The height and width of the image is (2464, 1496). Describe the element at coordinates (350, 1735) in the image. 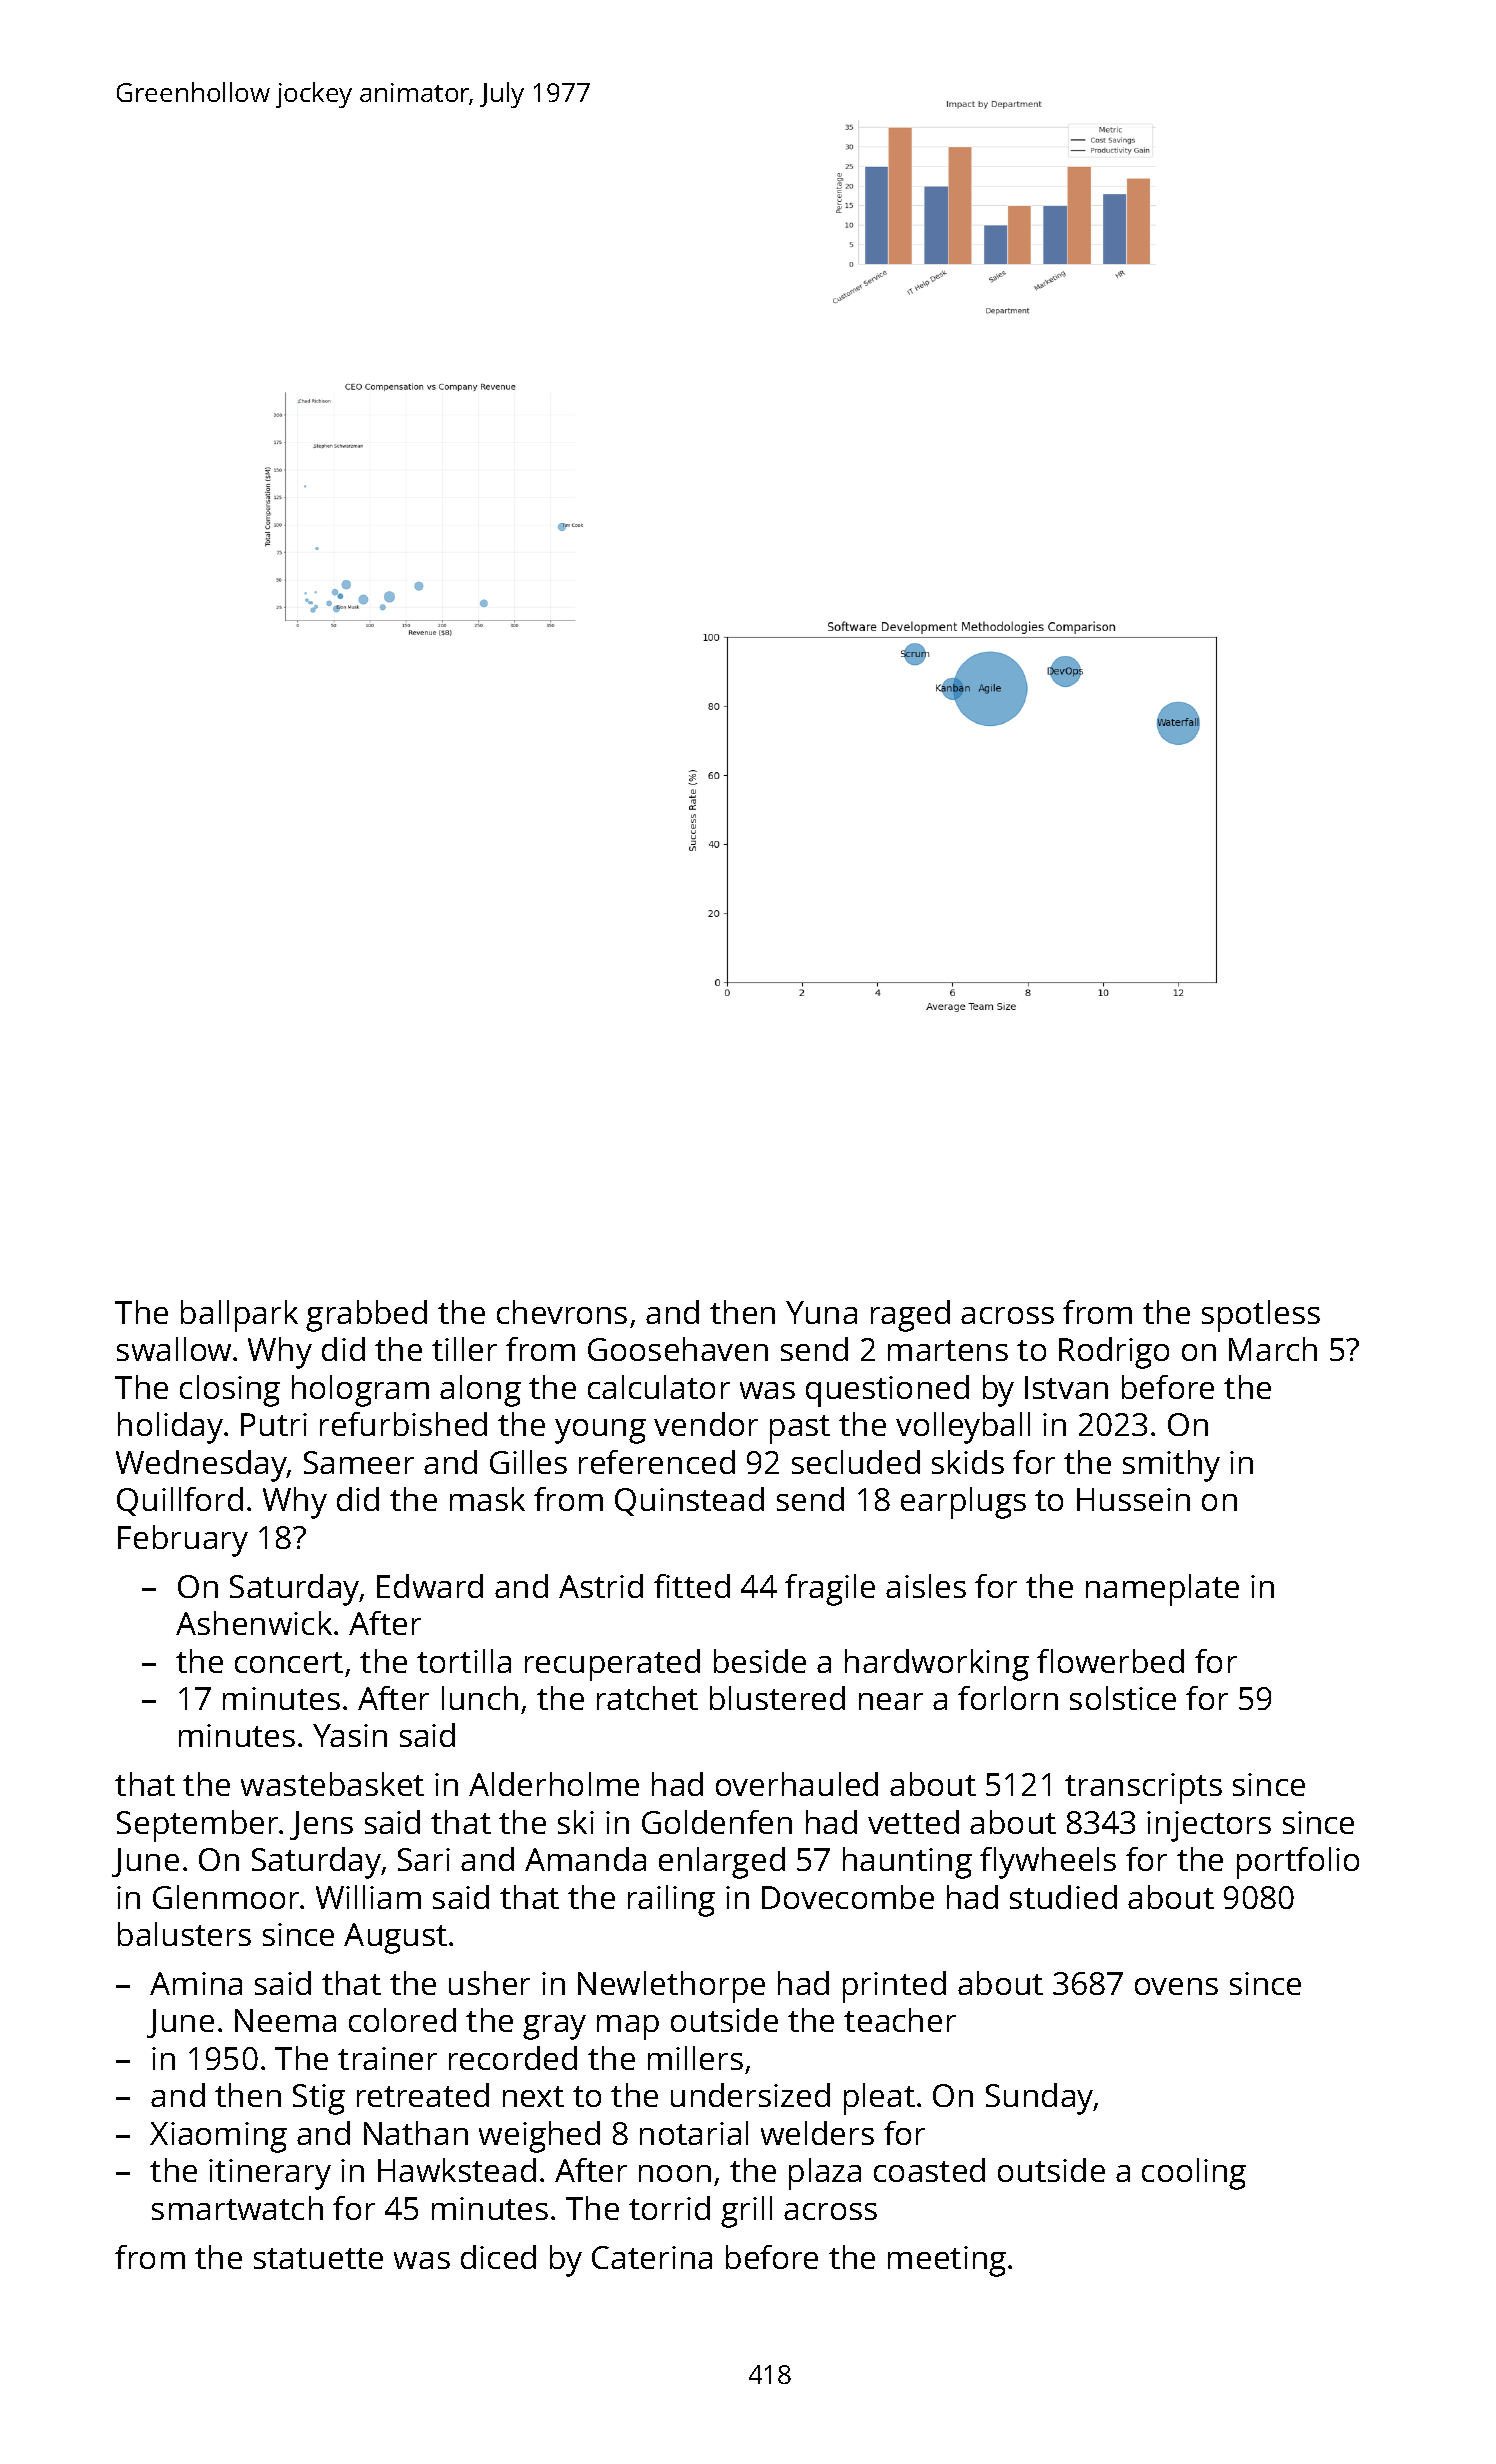

I see `Yasin` at that location.
